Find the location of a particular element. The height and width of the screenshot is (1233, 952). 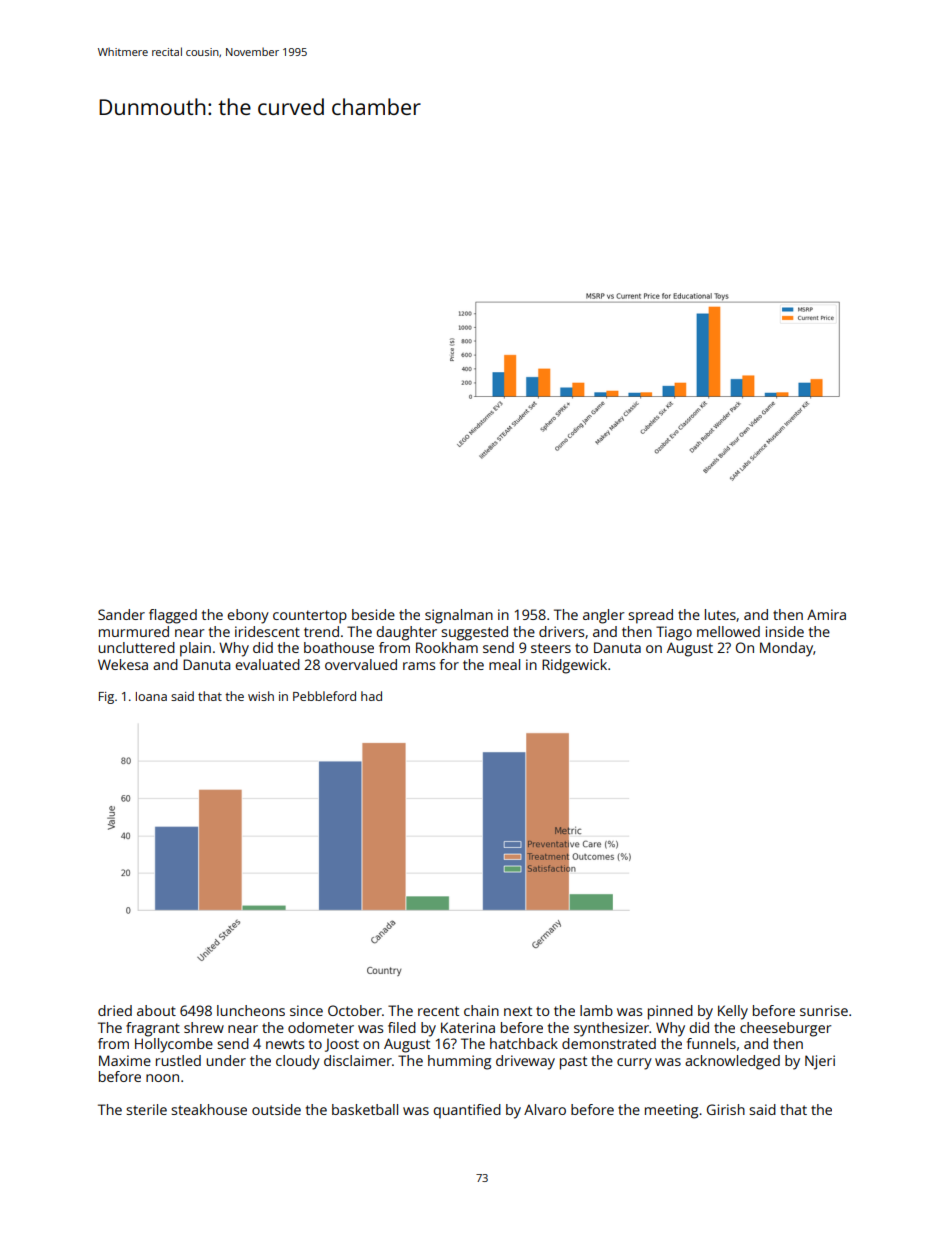

recent is located at coordinates (438, 1011).
